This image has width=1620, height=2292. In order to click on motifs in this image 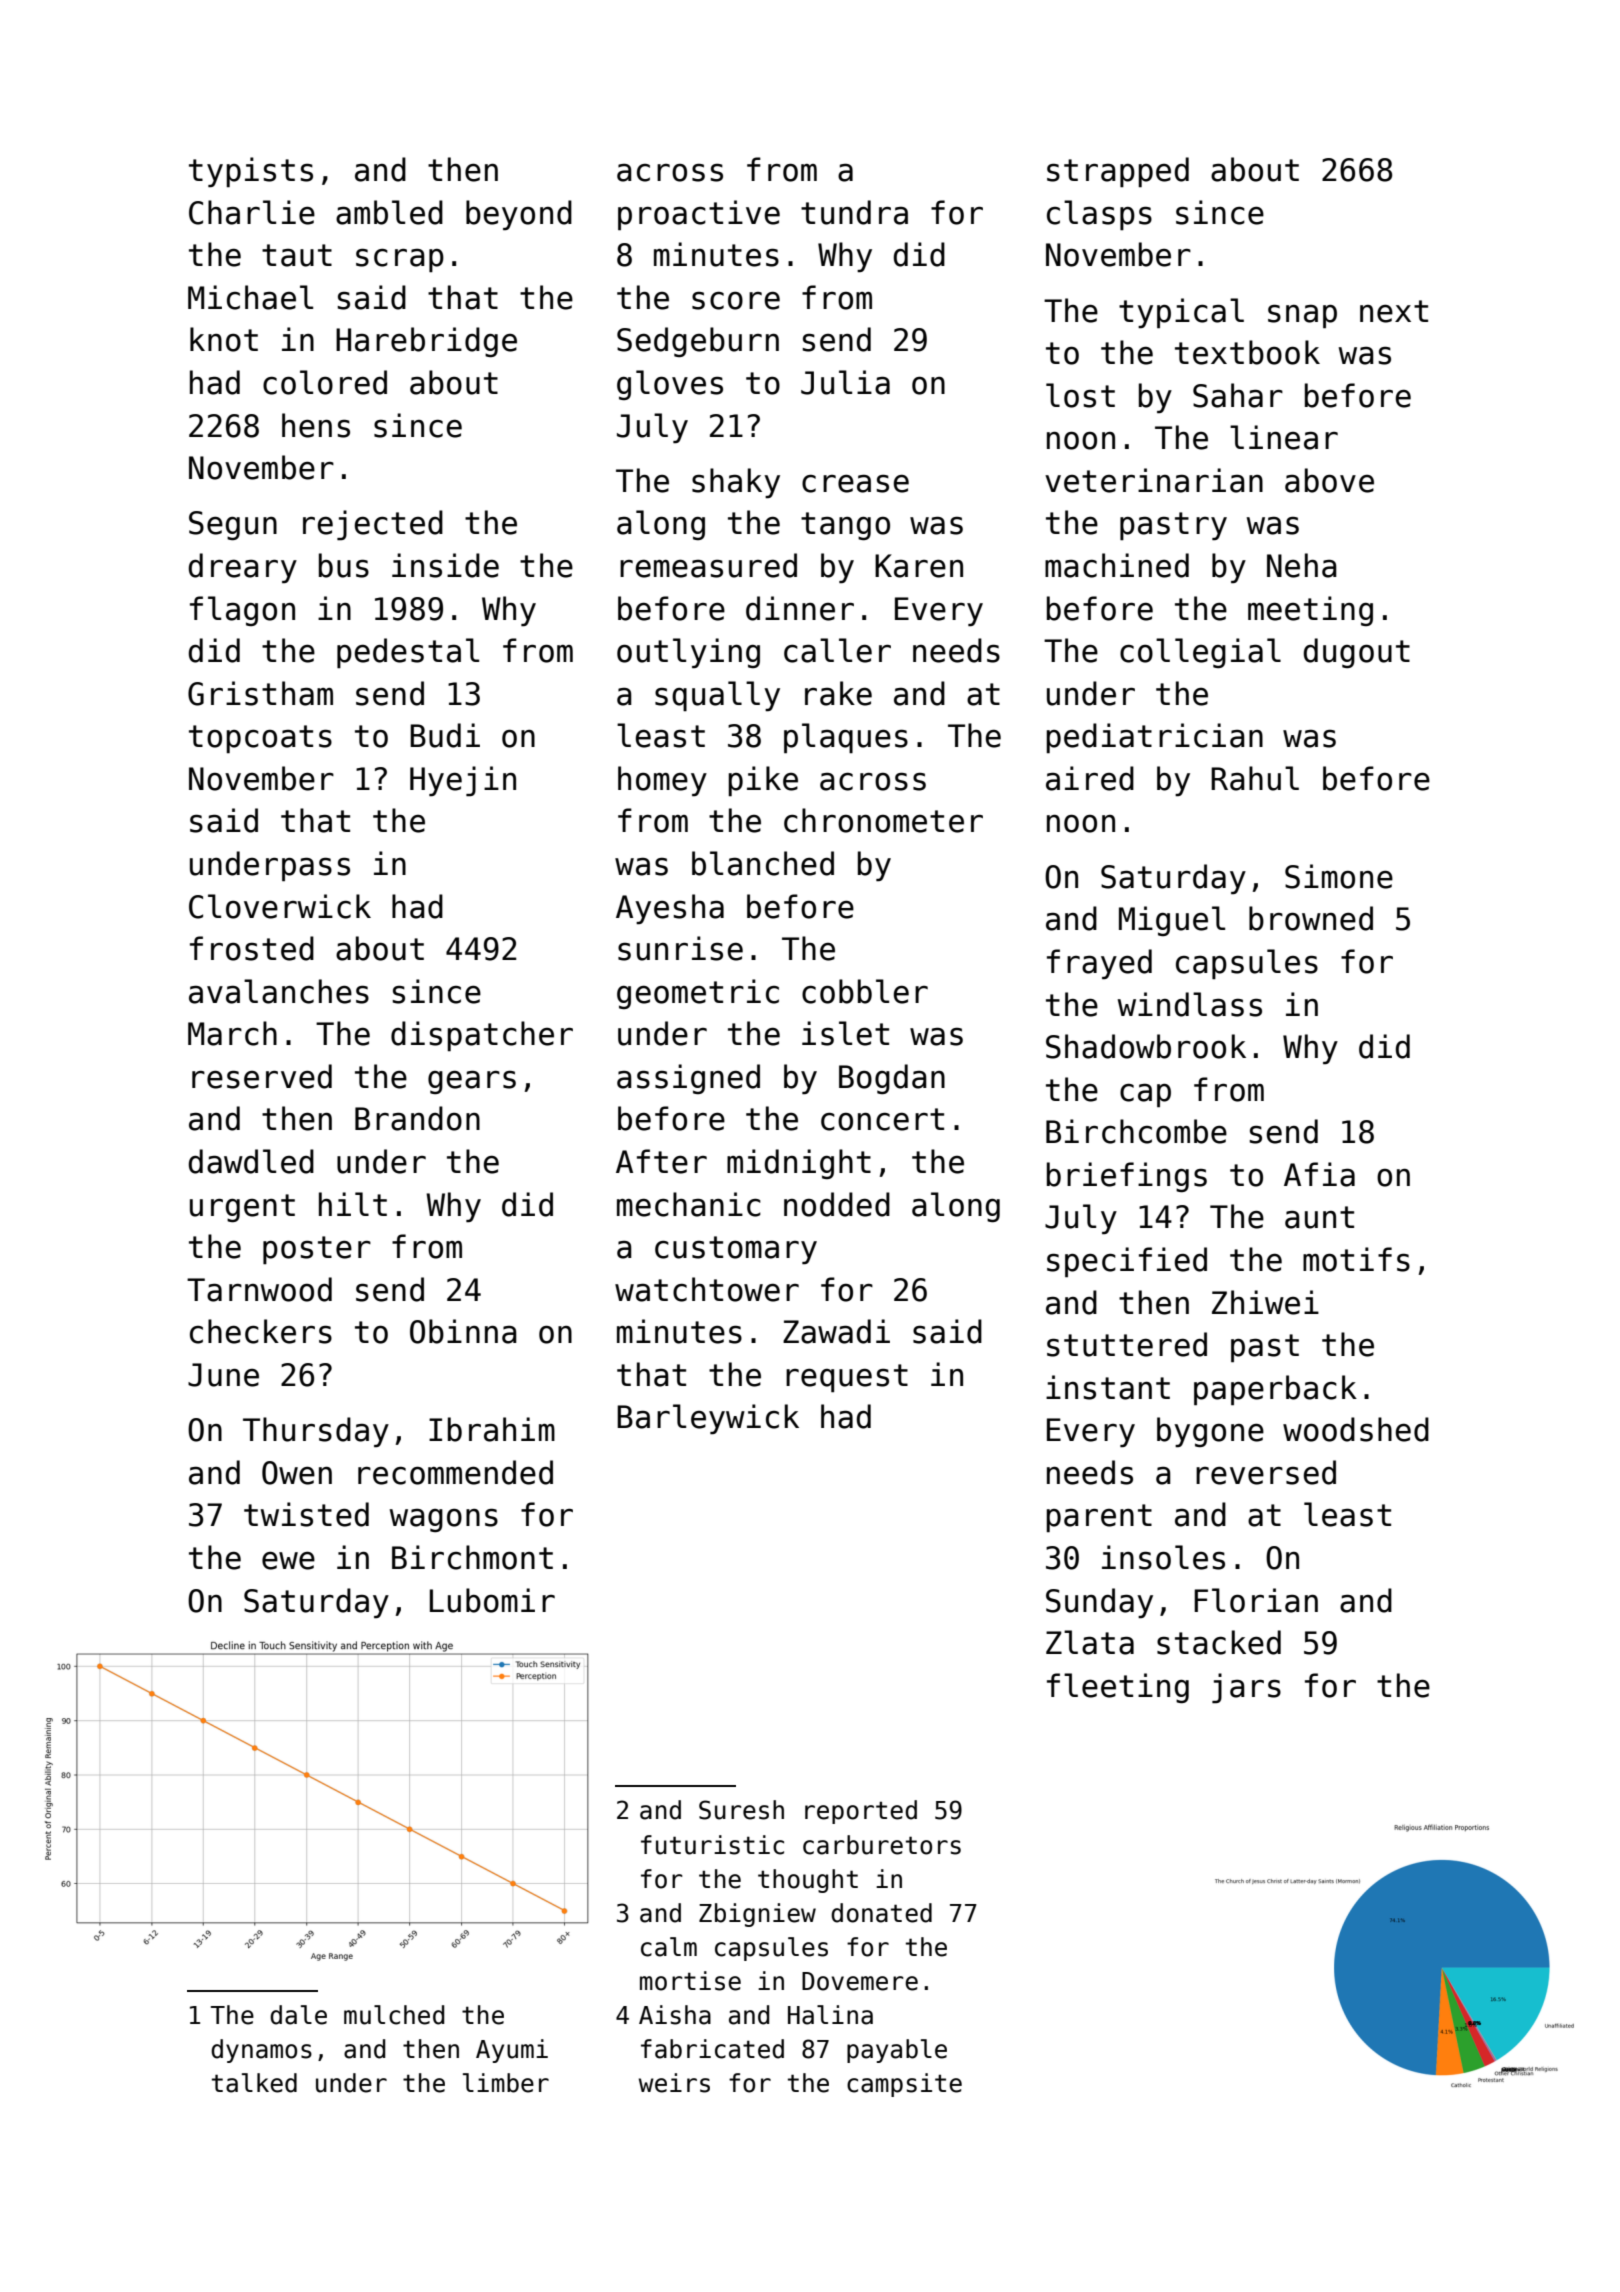, I will do `click(1356, 1259)`.
